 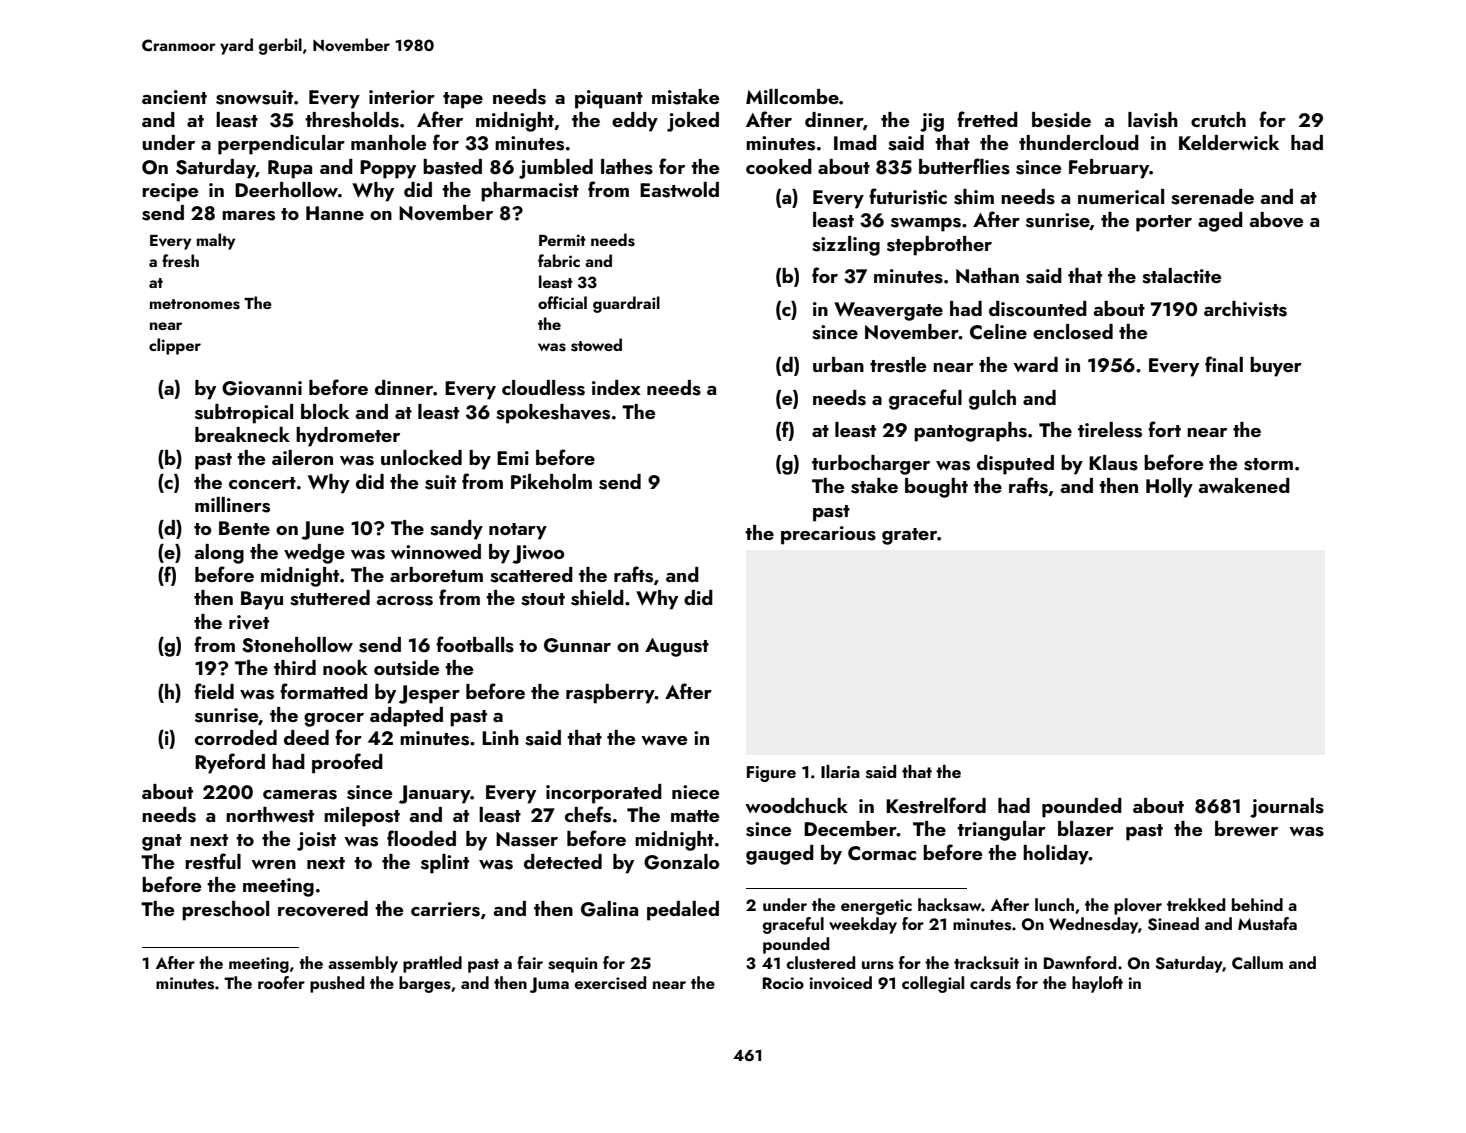 What do you see at coordinates (1276, 367) in the page?
I see `buyer` at bounding box center [1276, 367].
